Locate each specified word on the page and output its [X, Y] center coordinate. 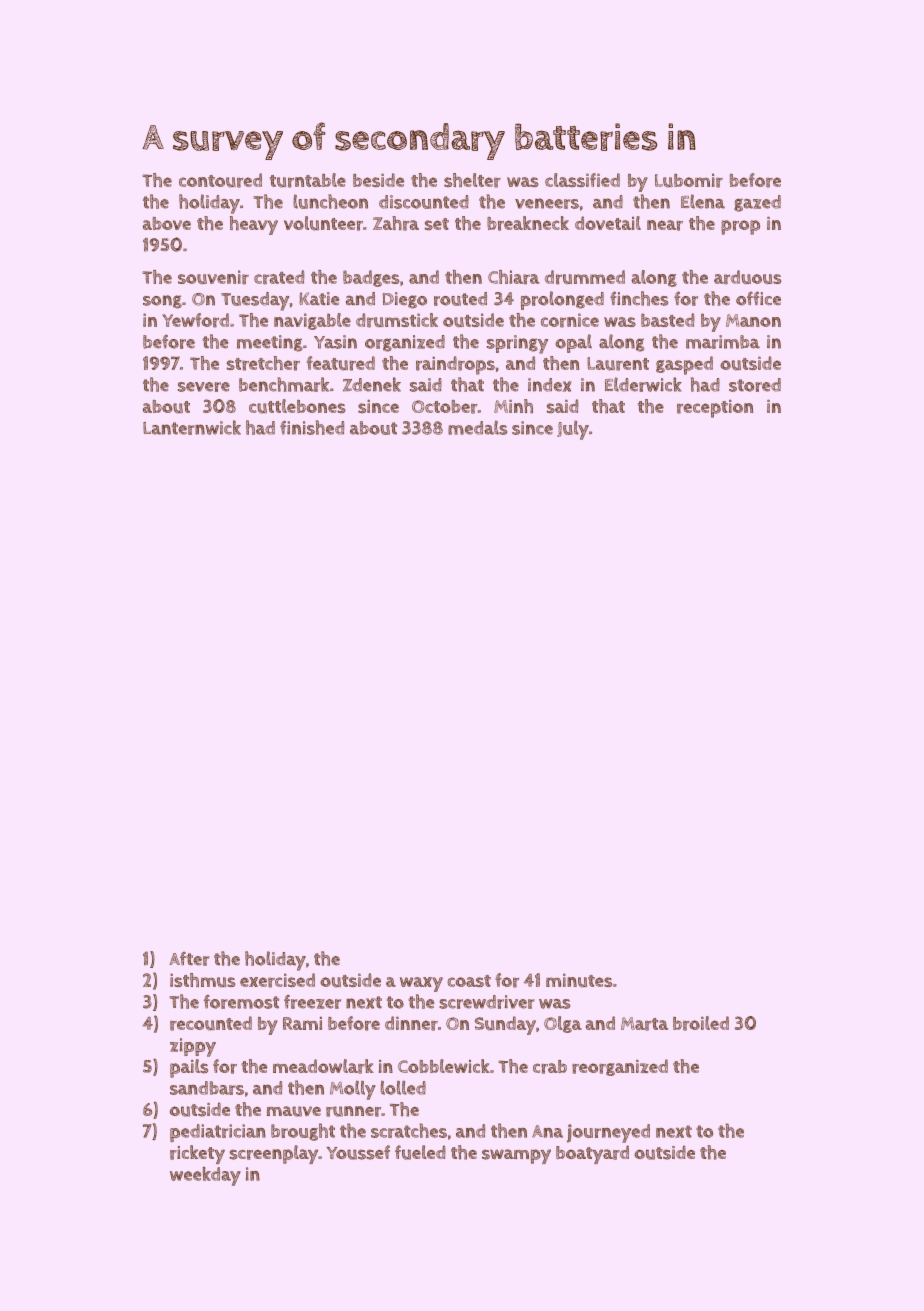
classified [582, 180]
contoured [220, 180]
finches [639, 298]
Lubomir [689, 180]
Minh [513, 406]
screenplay [274, 1154]
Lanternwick [192, 427]
